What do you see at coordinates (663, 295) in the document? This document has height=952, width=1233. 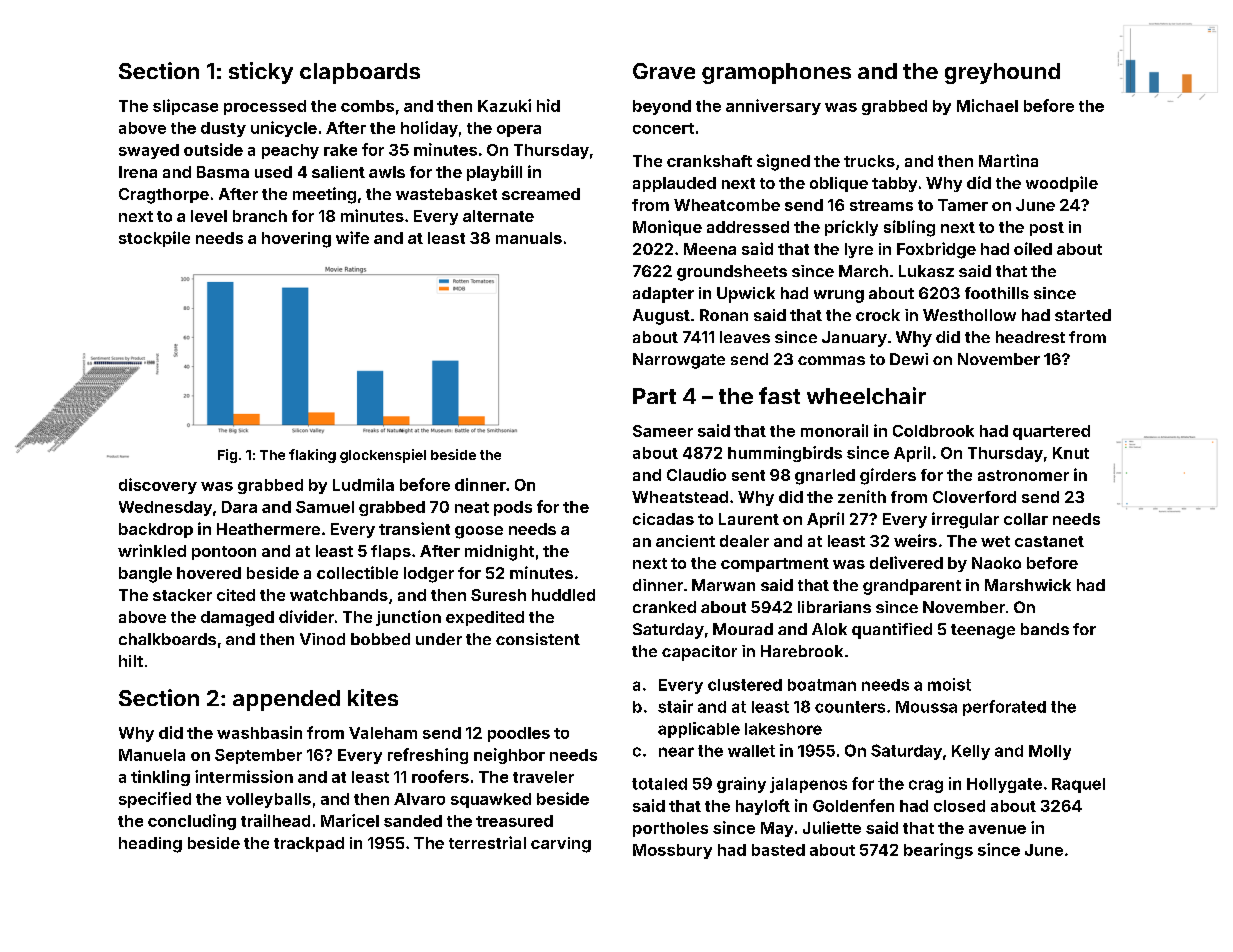 I see `adapter` at bounding box center [663, 295].
